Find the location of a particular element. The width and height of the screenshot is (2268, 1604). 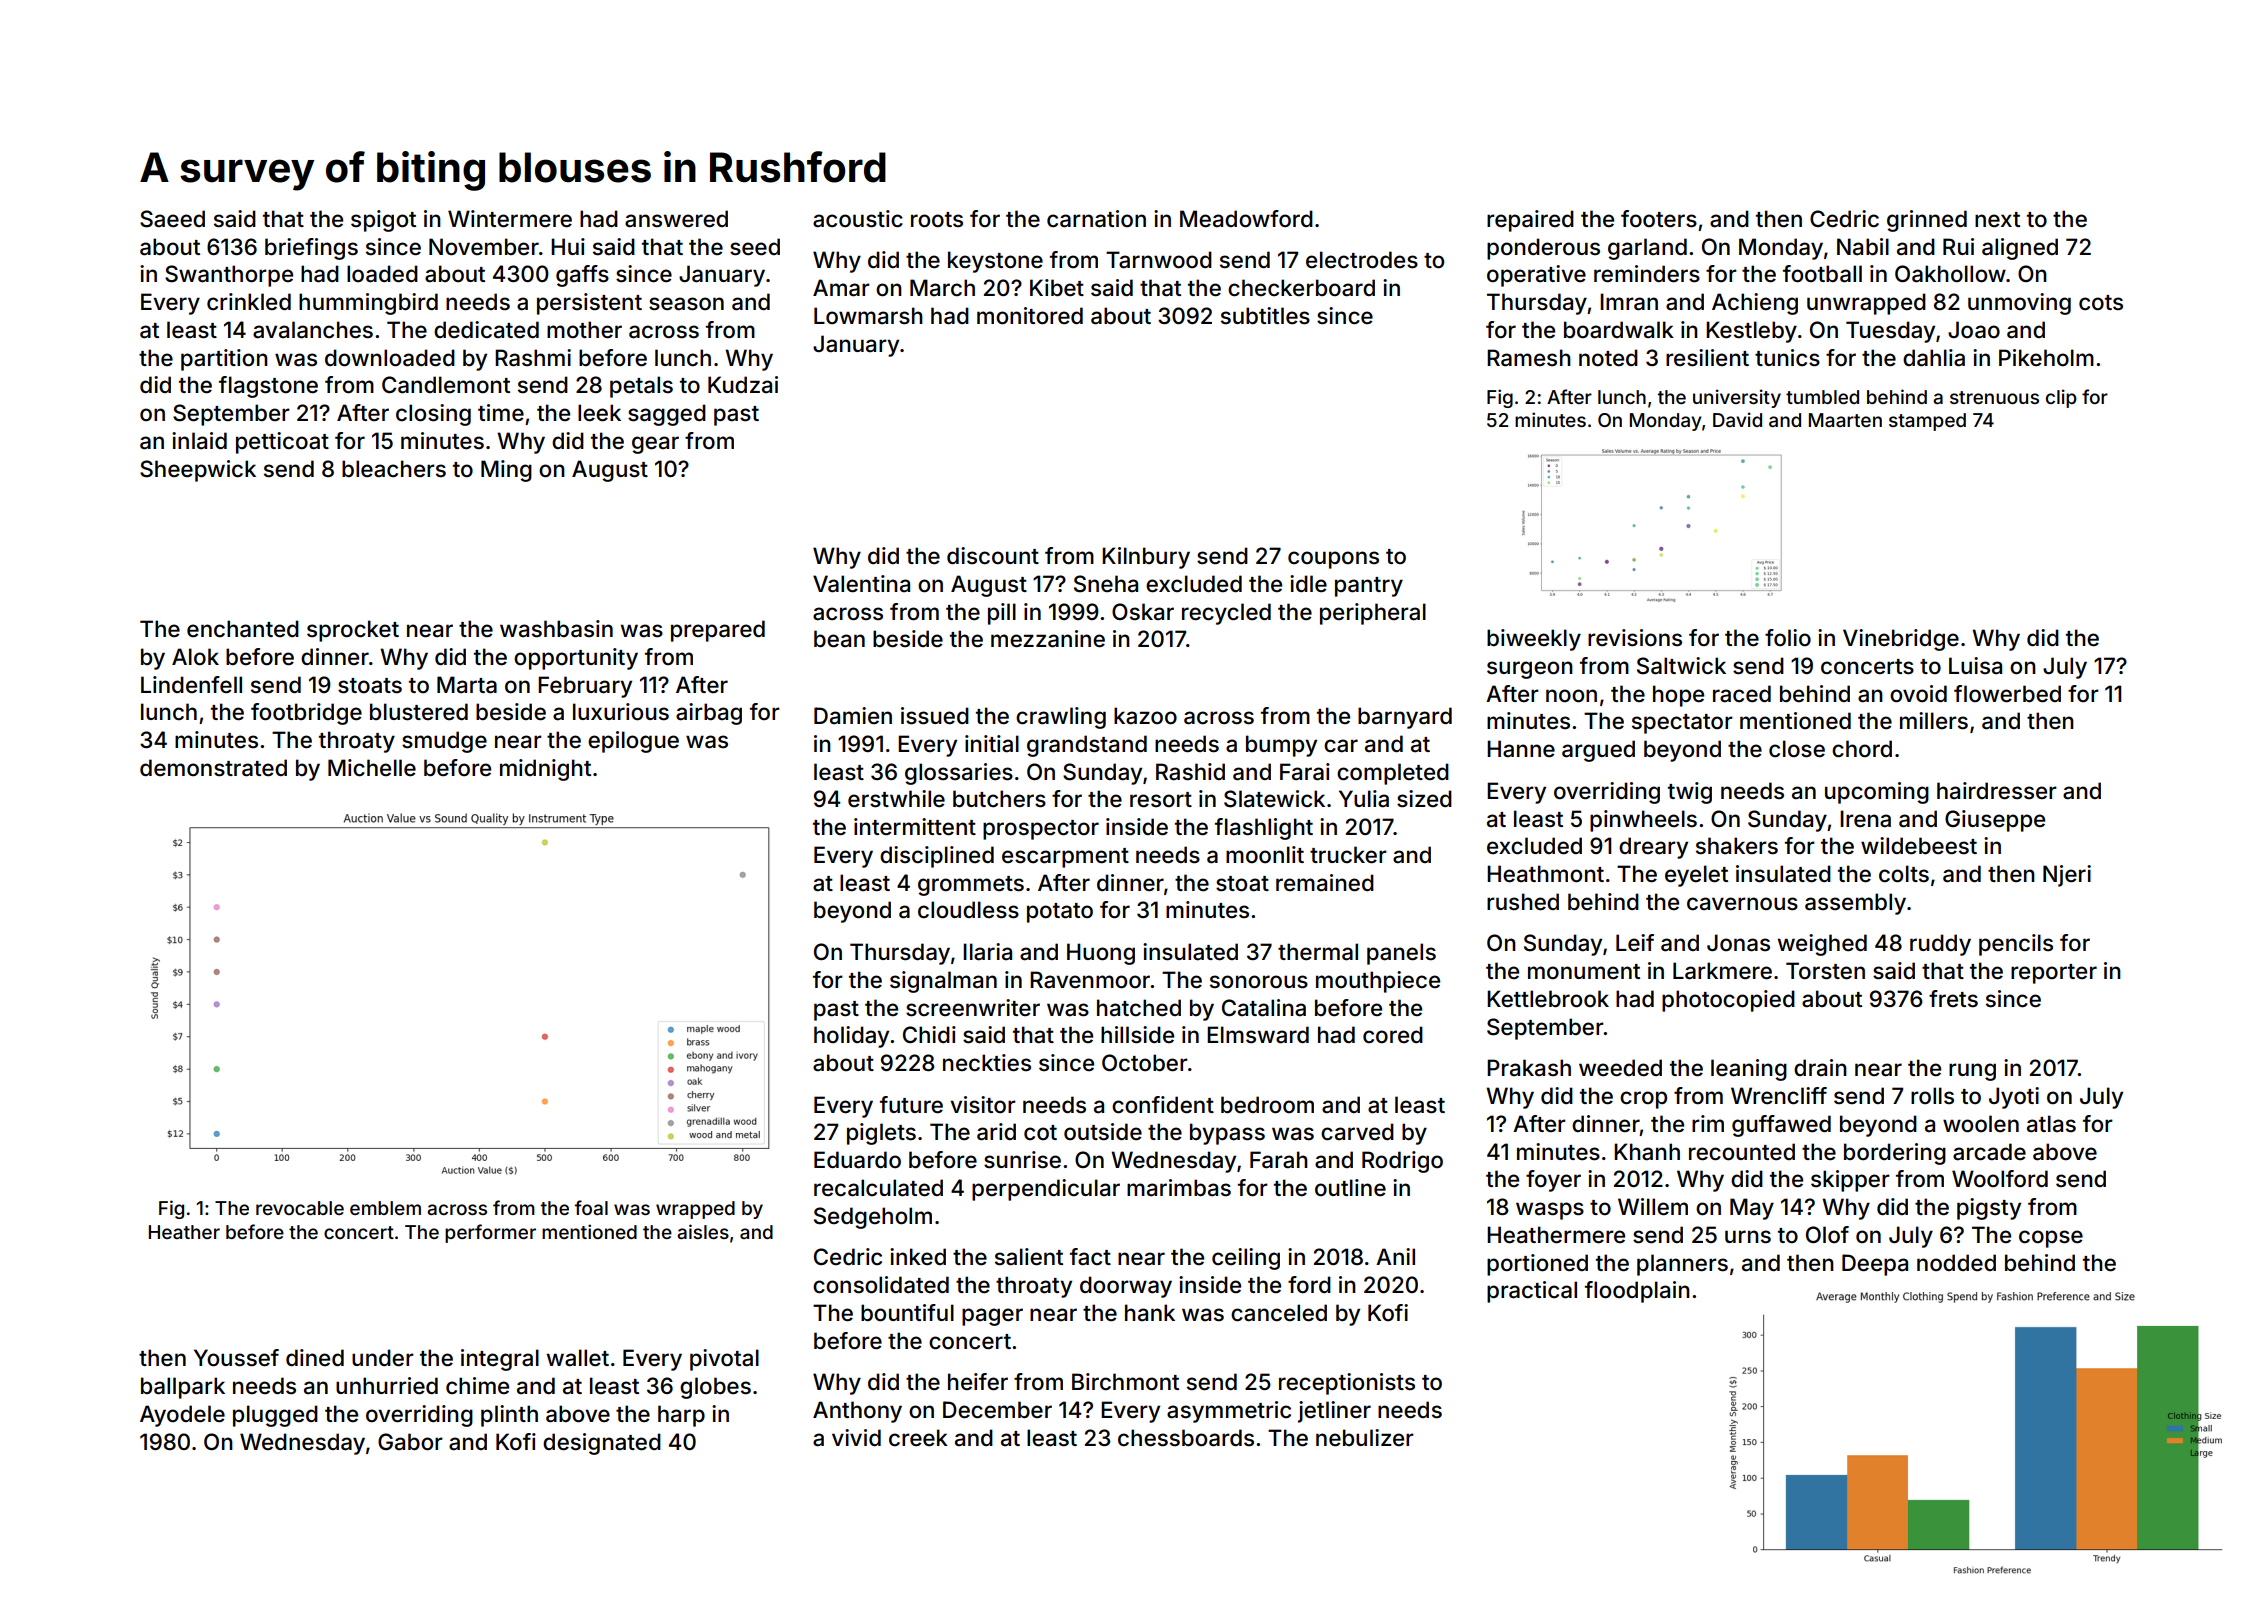

thermal is located at coordinates (1318, 952).
